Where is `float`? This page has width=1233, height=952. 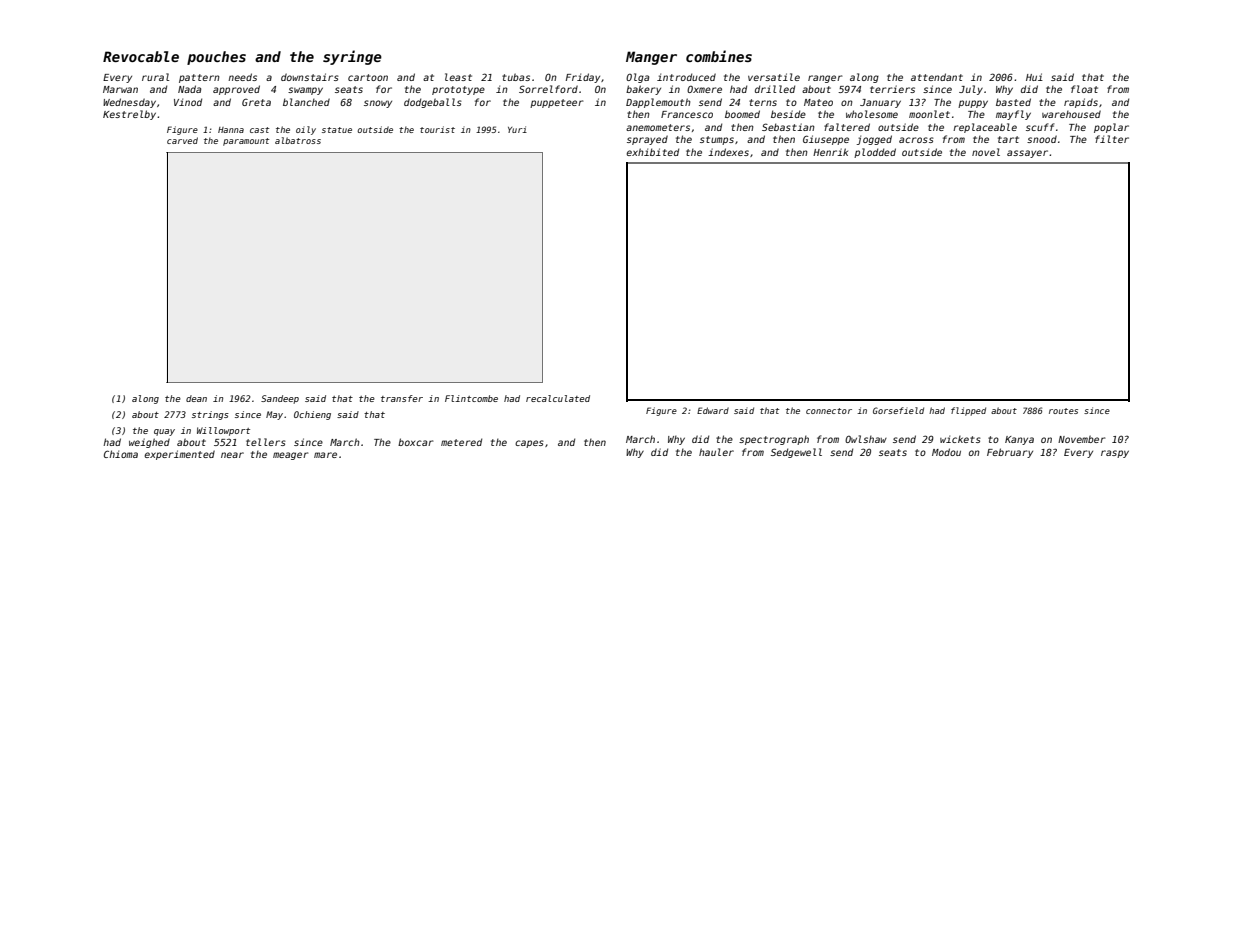 float is located at coordinates (1084, 89).
